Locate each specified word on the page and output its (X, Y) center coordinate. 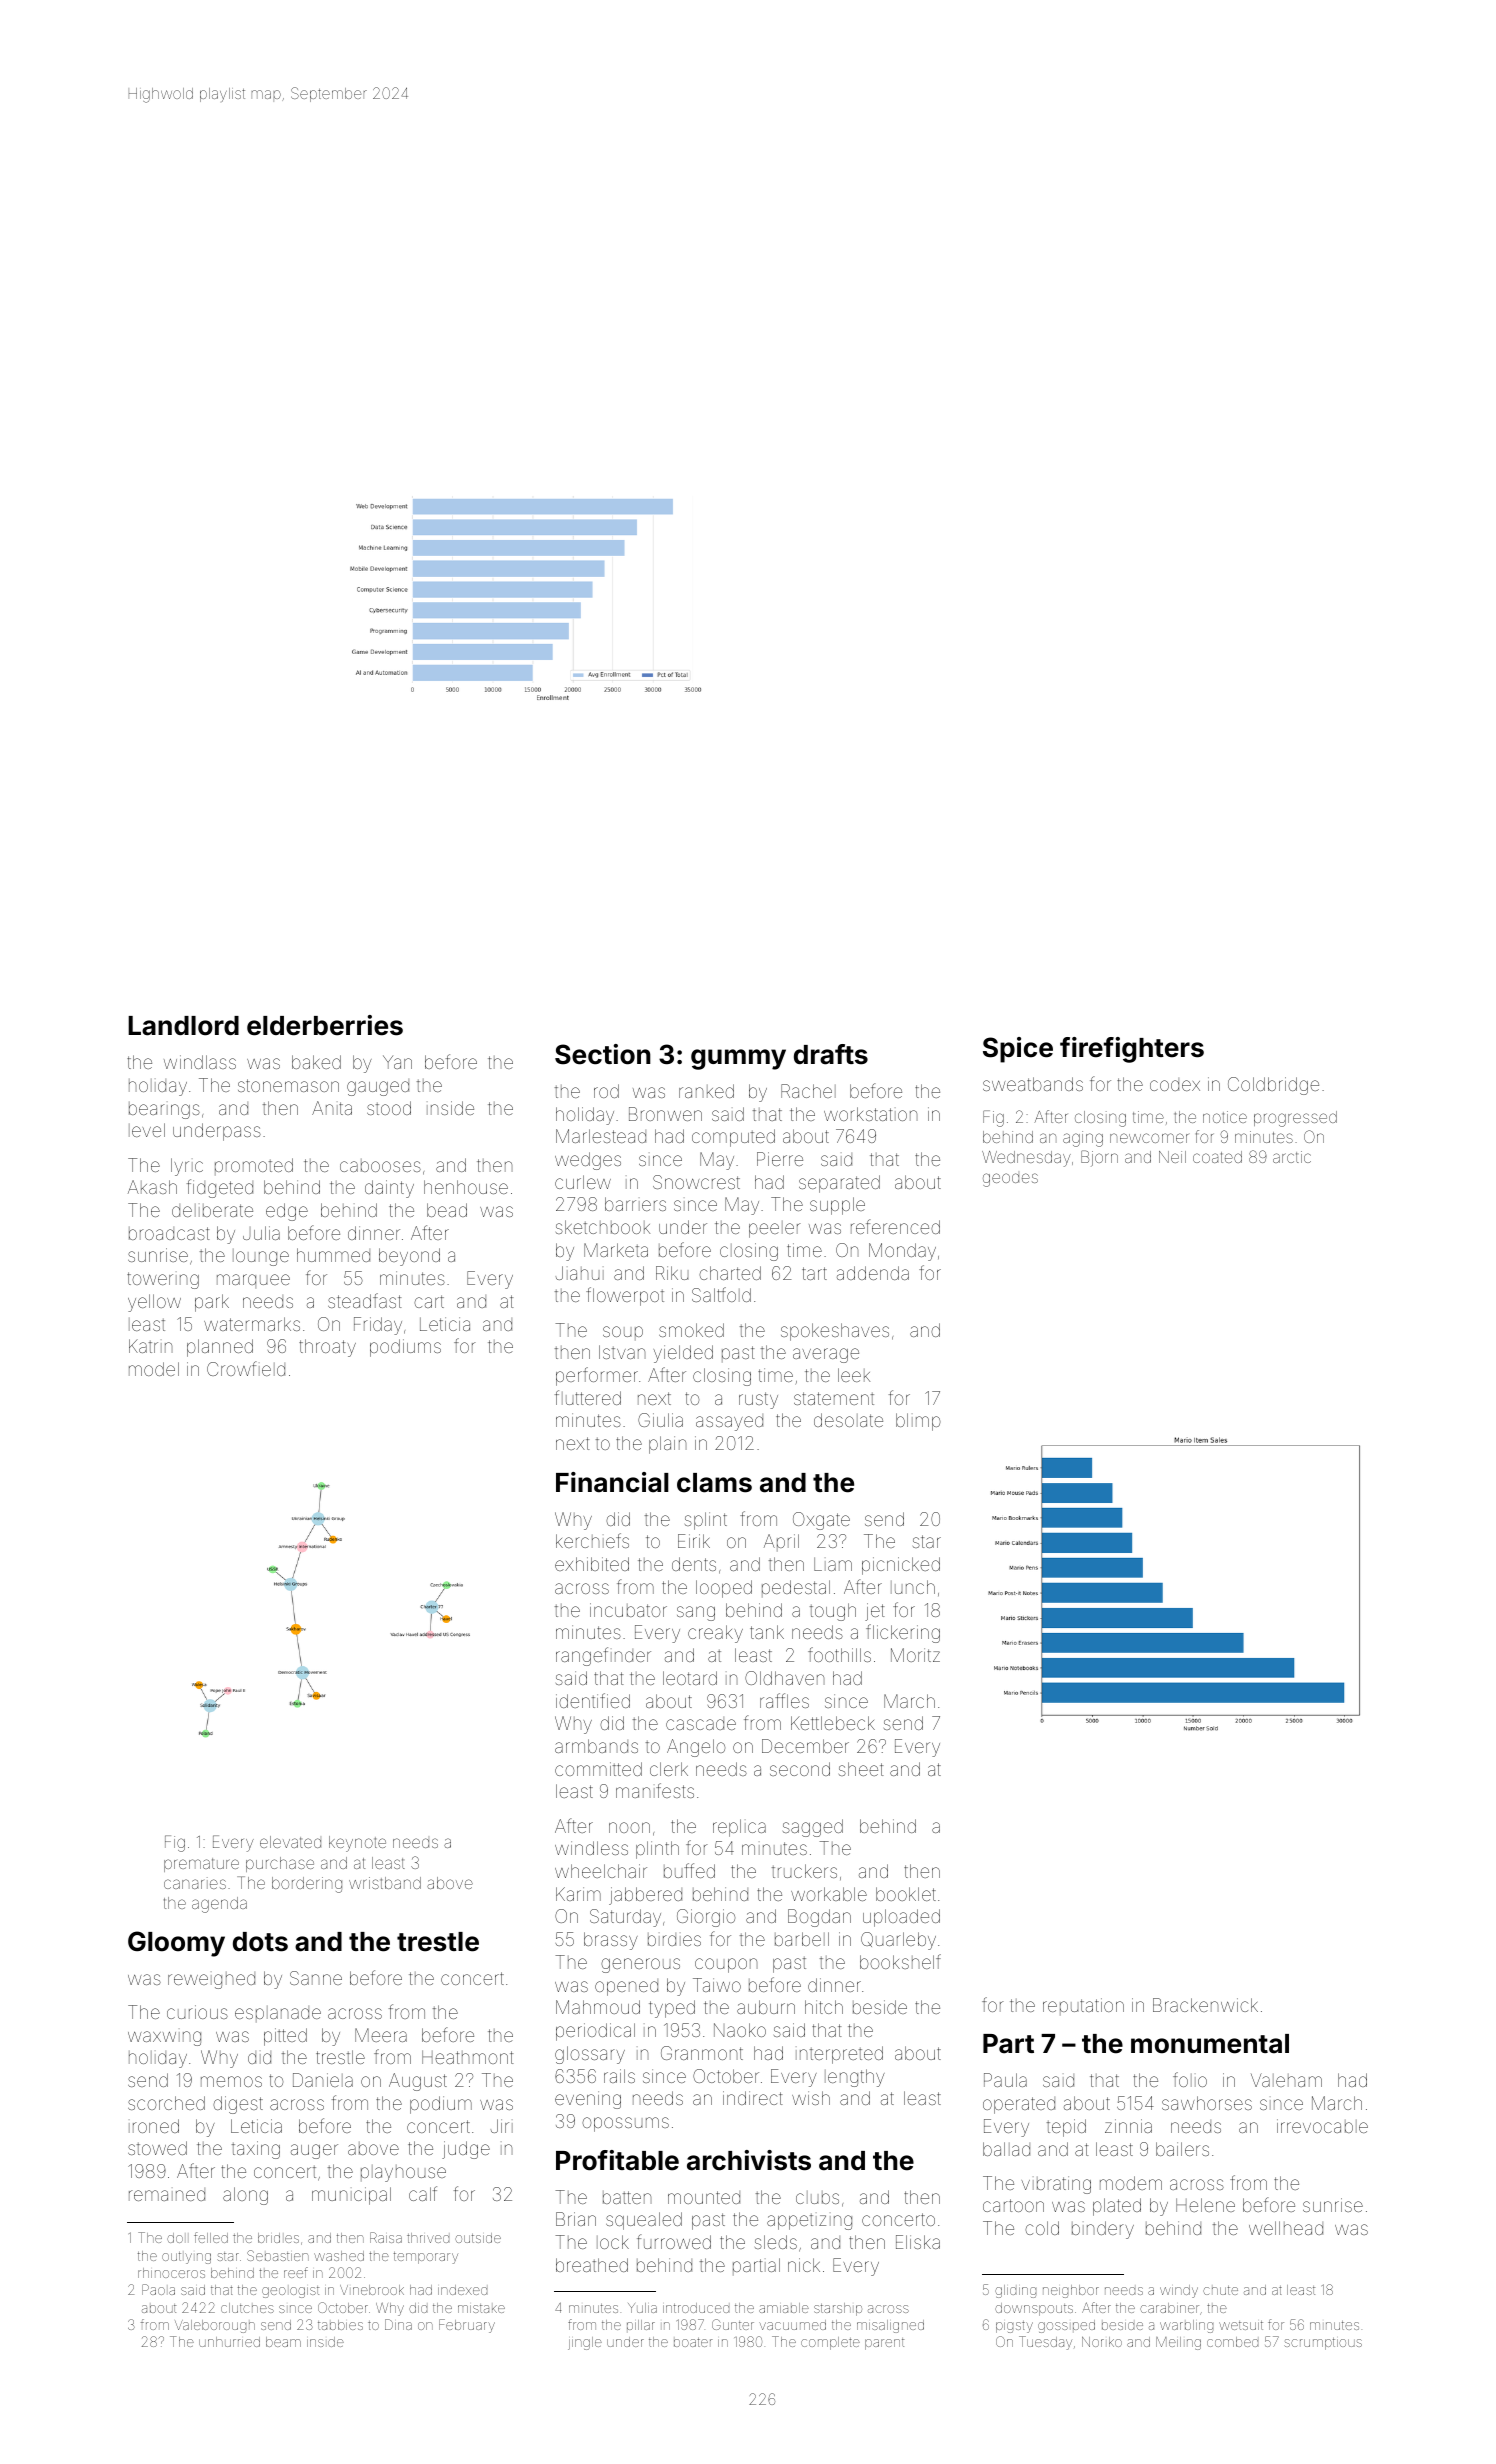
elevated (290, 1842)
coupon (726, 1965)
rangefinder (603, 1656)
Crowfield (246, 1368)
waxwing (164, 2038)
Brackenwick (1205, 2005)
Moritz (915, 1655)
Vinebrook (372, 2290)
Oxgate (821, 1521)
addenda (873, 1273)
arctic (1292, 1157)
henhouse (466, 1187)
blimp (918, 1422)
